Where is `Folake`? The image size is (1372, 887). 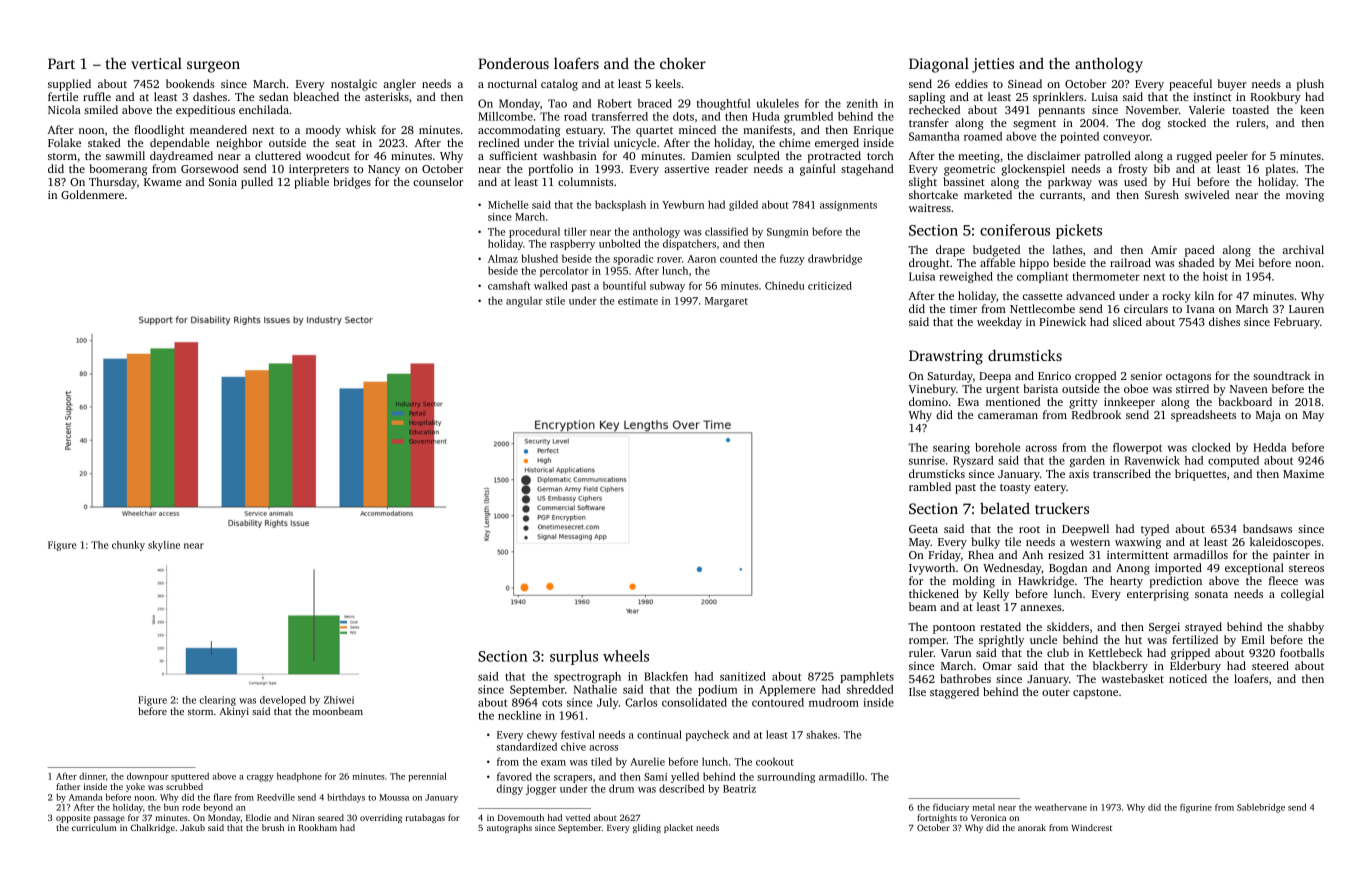
Folake is located at coordinates (64, 142).
